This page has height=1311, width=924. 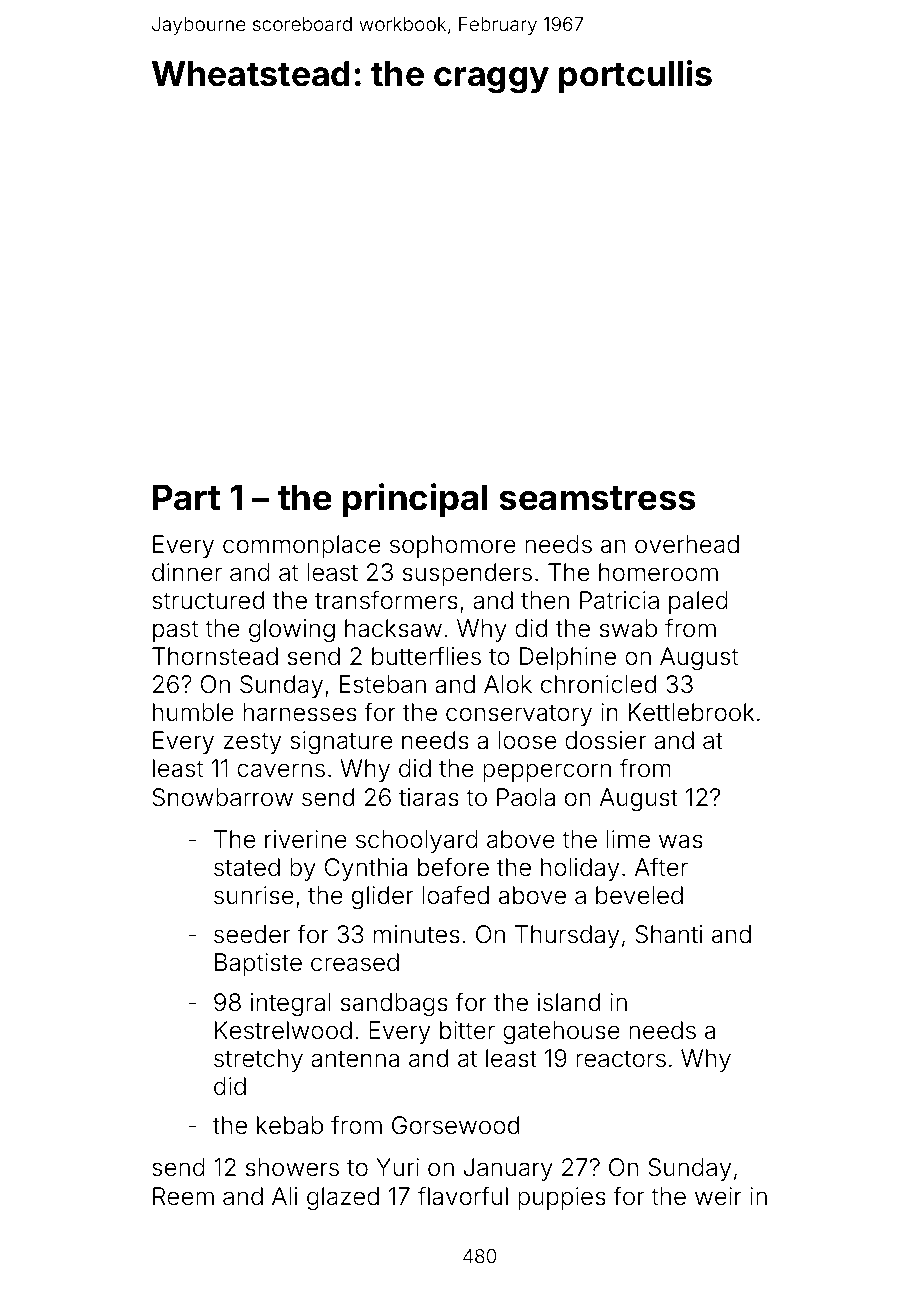 I want to click on island, so click(x=569, y=1002).
